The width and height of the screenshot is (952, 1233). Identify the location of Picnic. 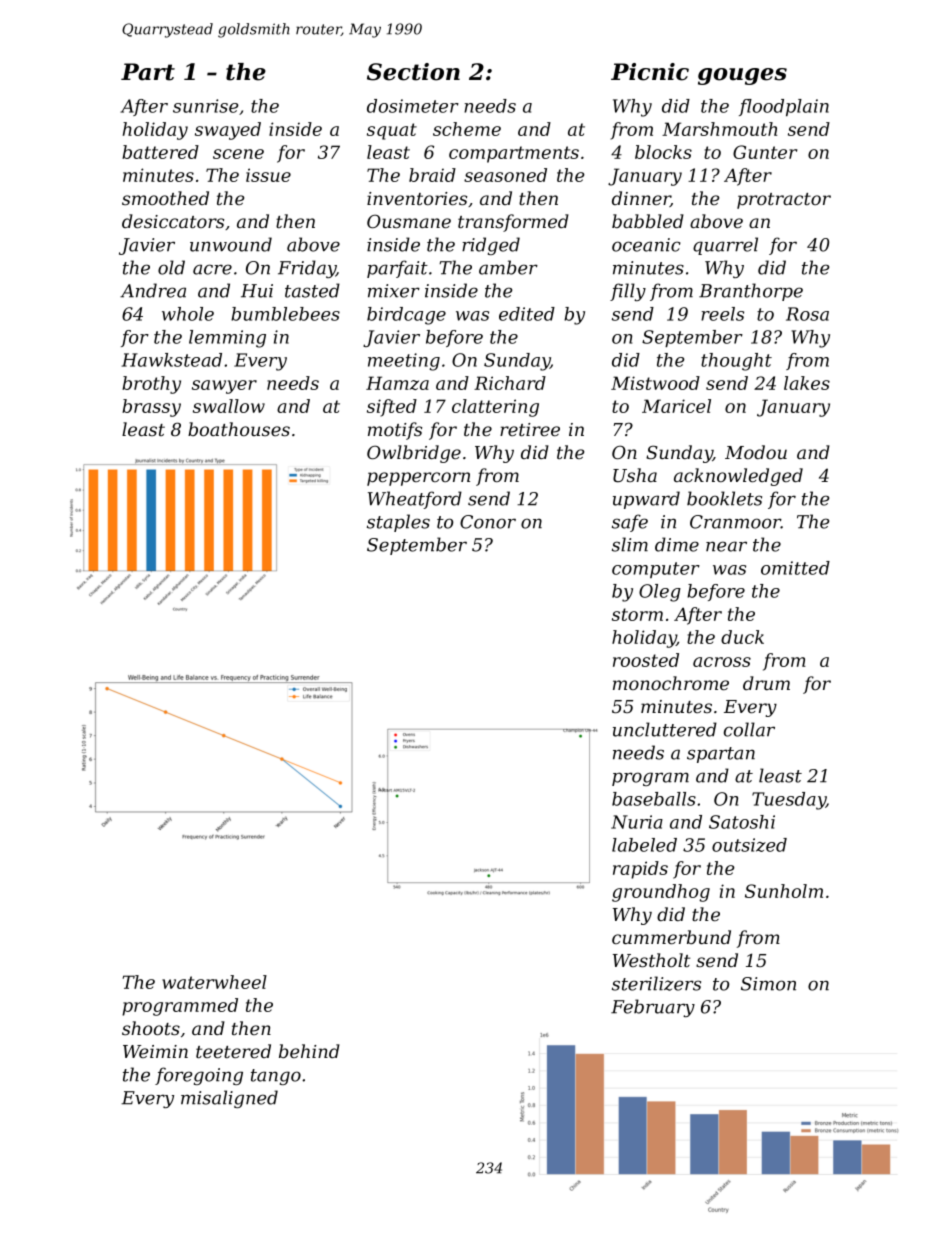
(650, 72).
